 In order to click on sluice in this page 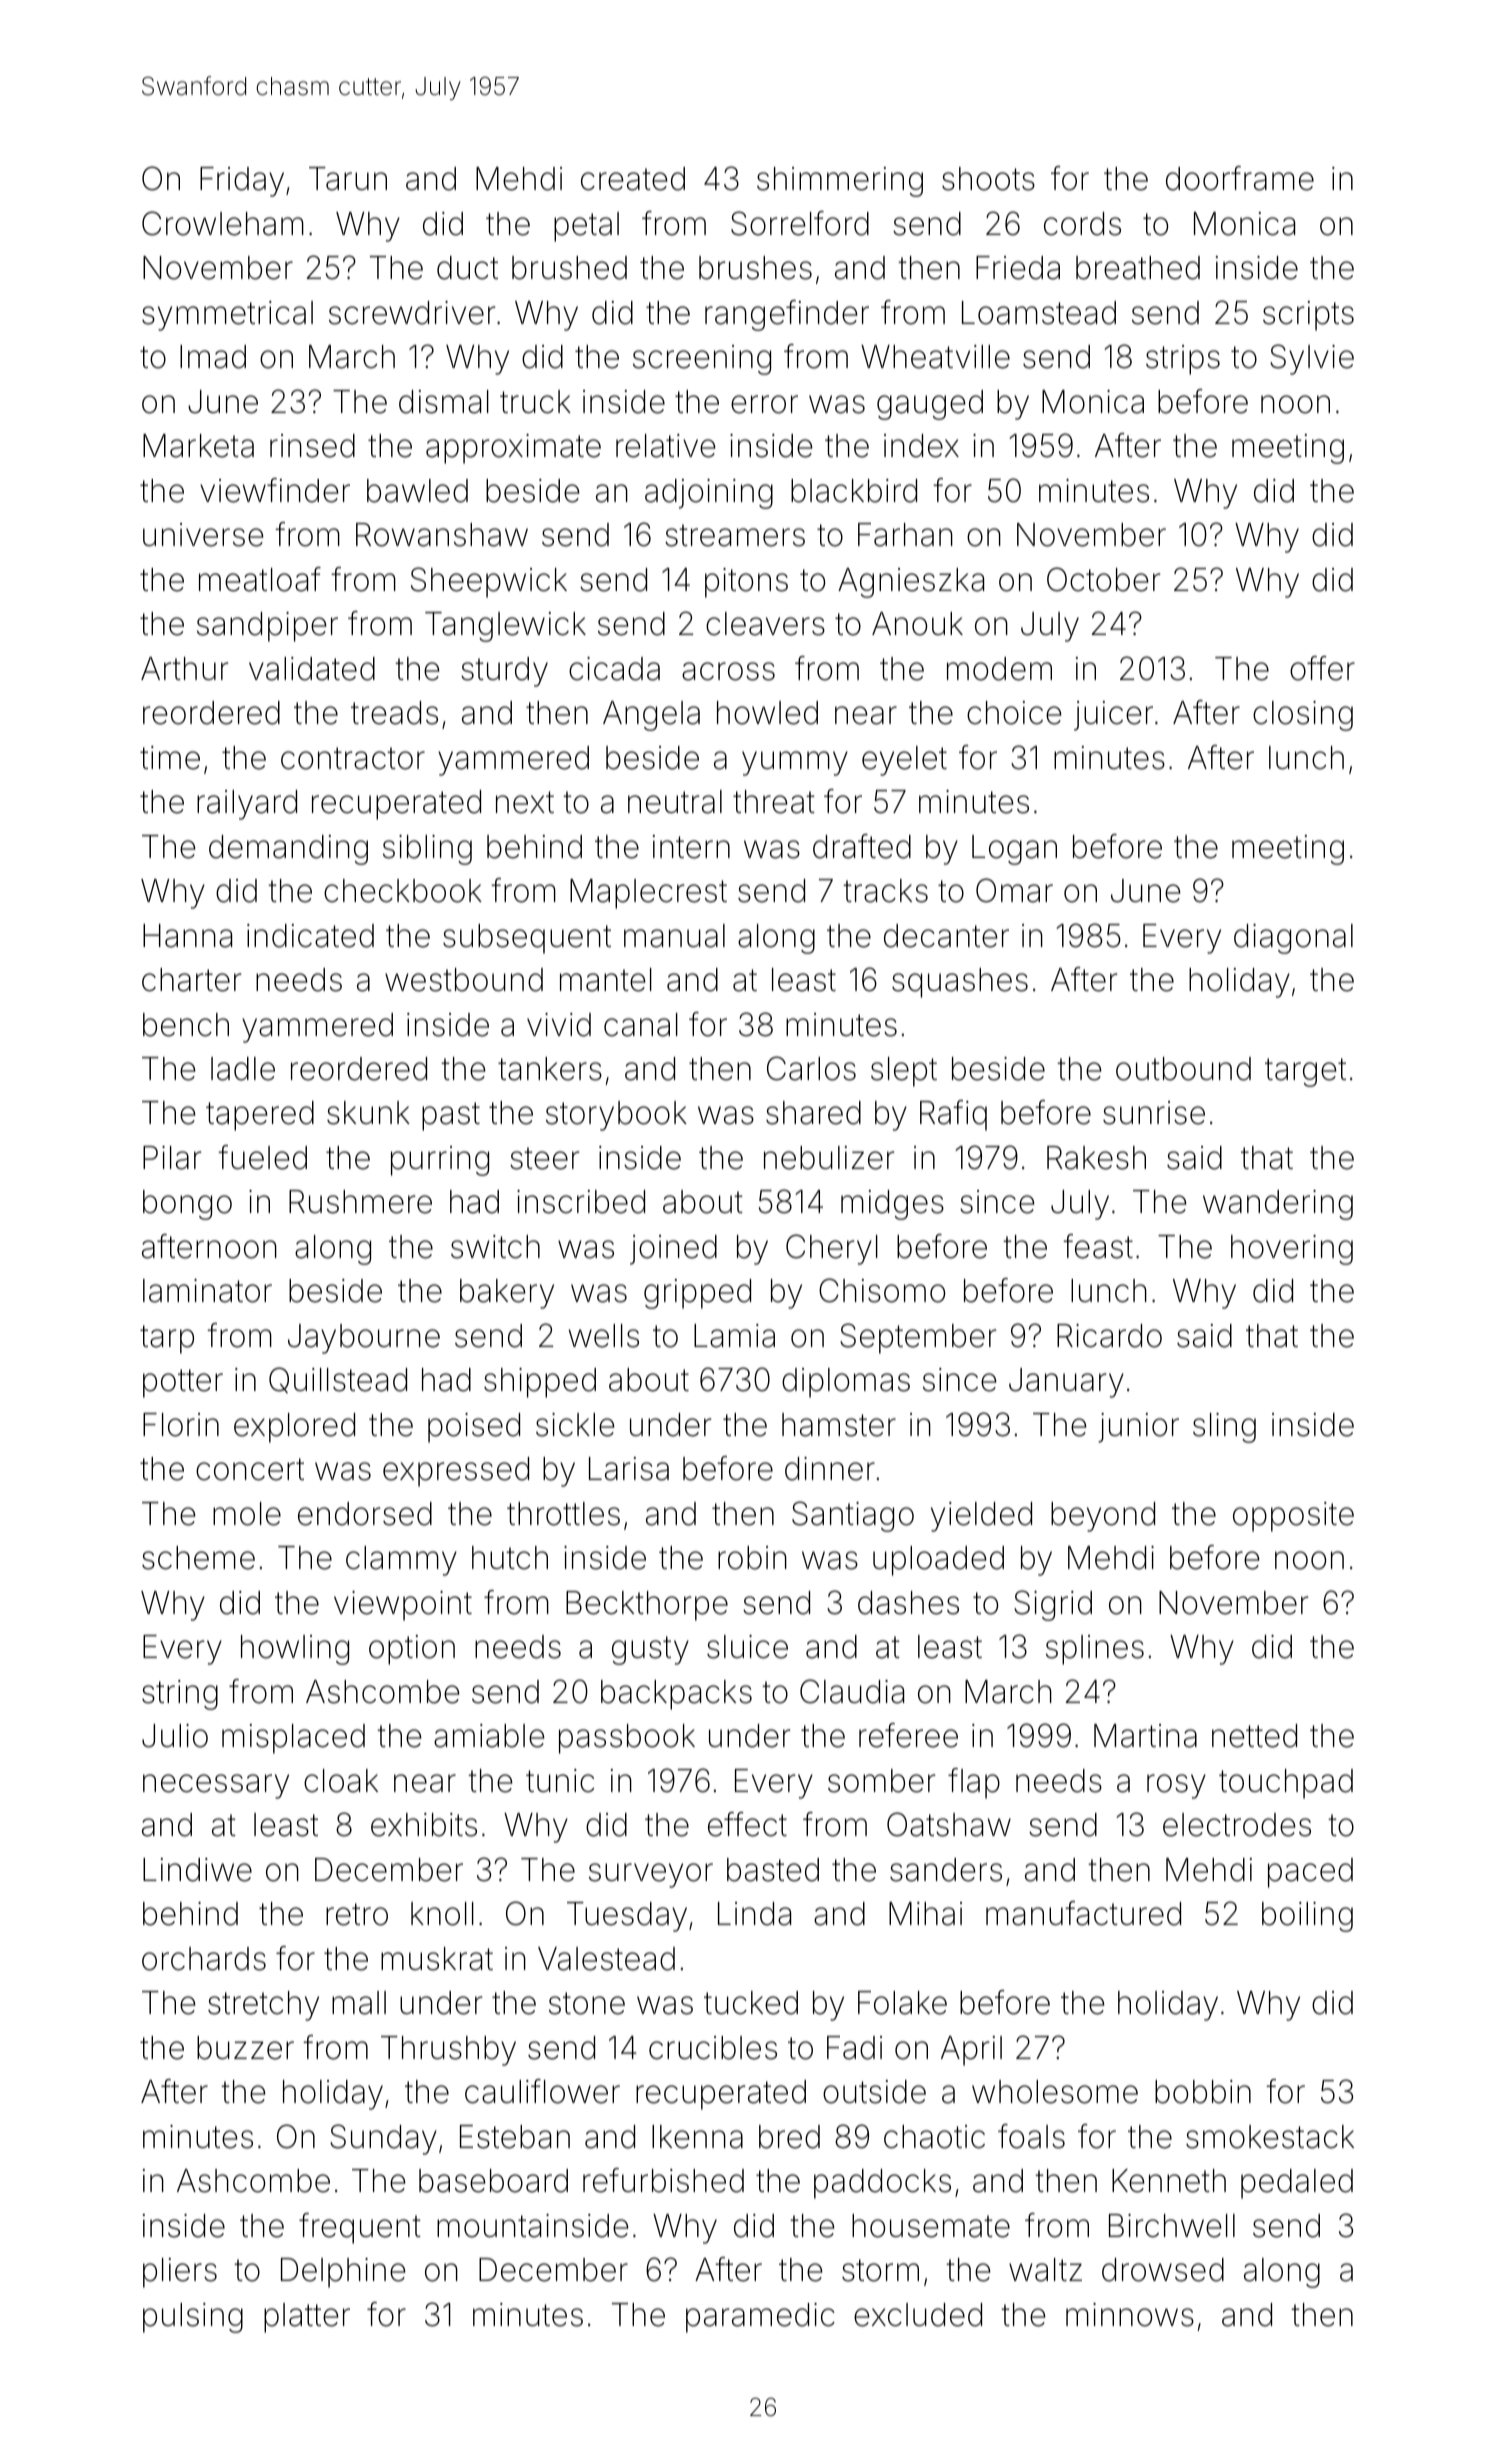, I will do `click(747, 1647)`.
